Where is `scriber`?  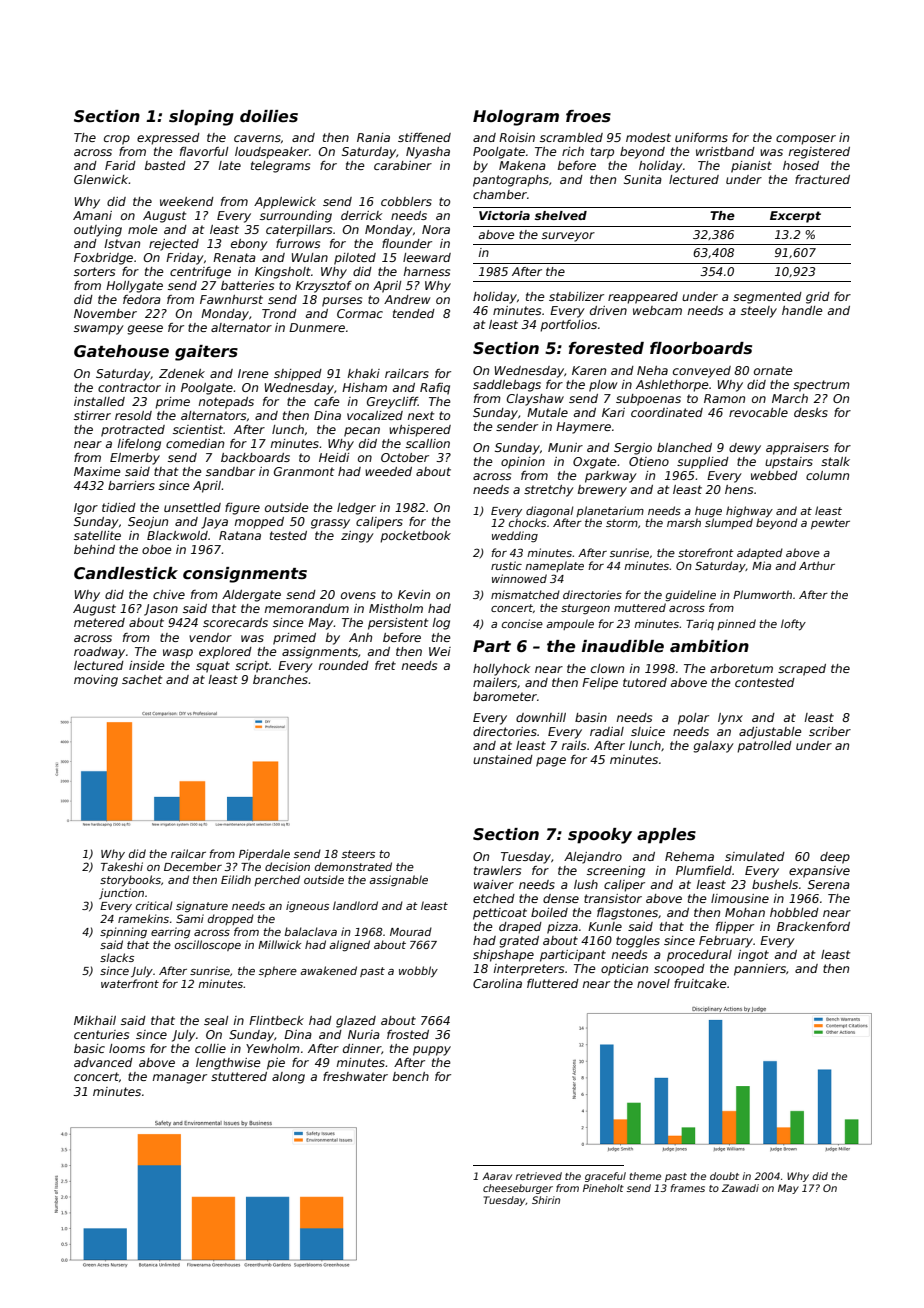
scriber is located at coordinates (830, 731).
